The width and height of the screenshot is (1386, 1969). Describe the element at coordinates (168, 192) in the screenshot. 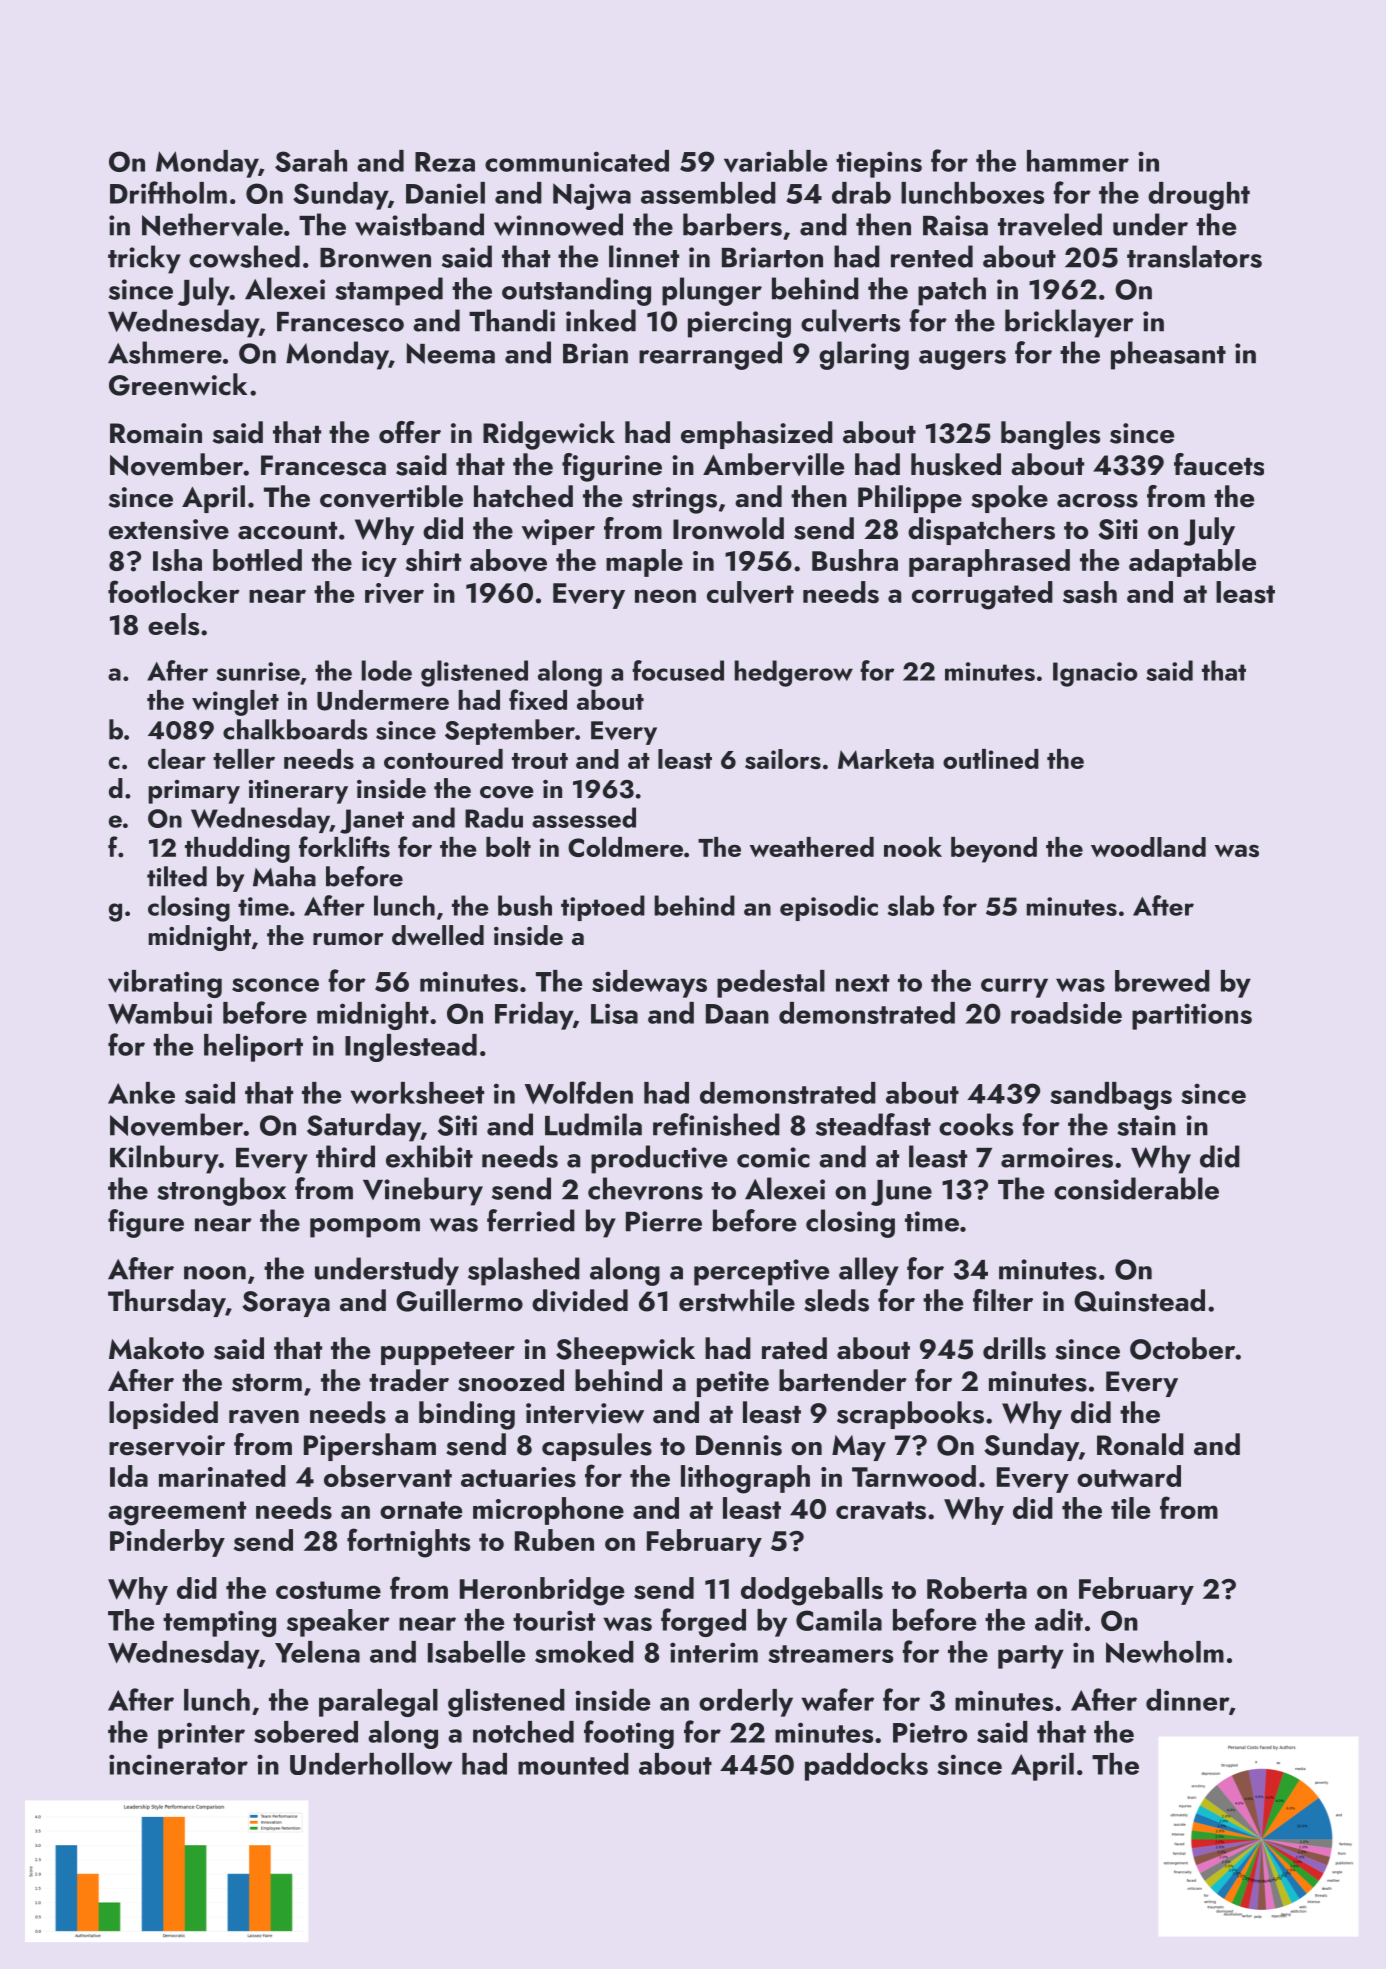

I see `Driftholm` at that location.
